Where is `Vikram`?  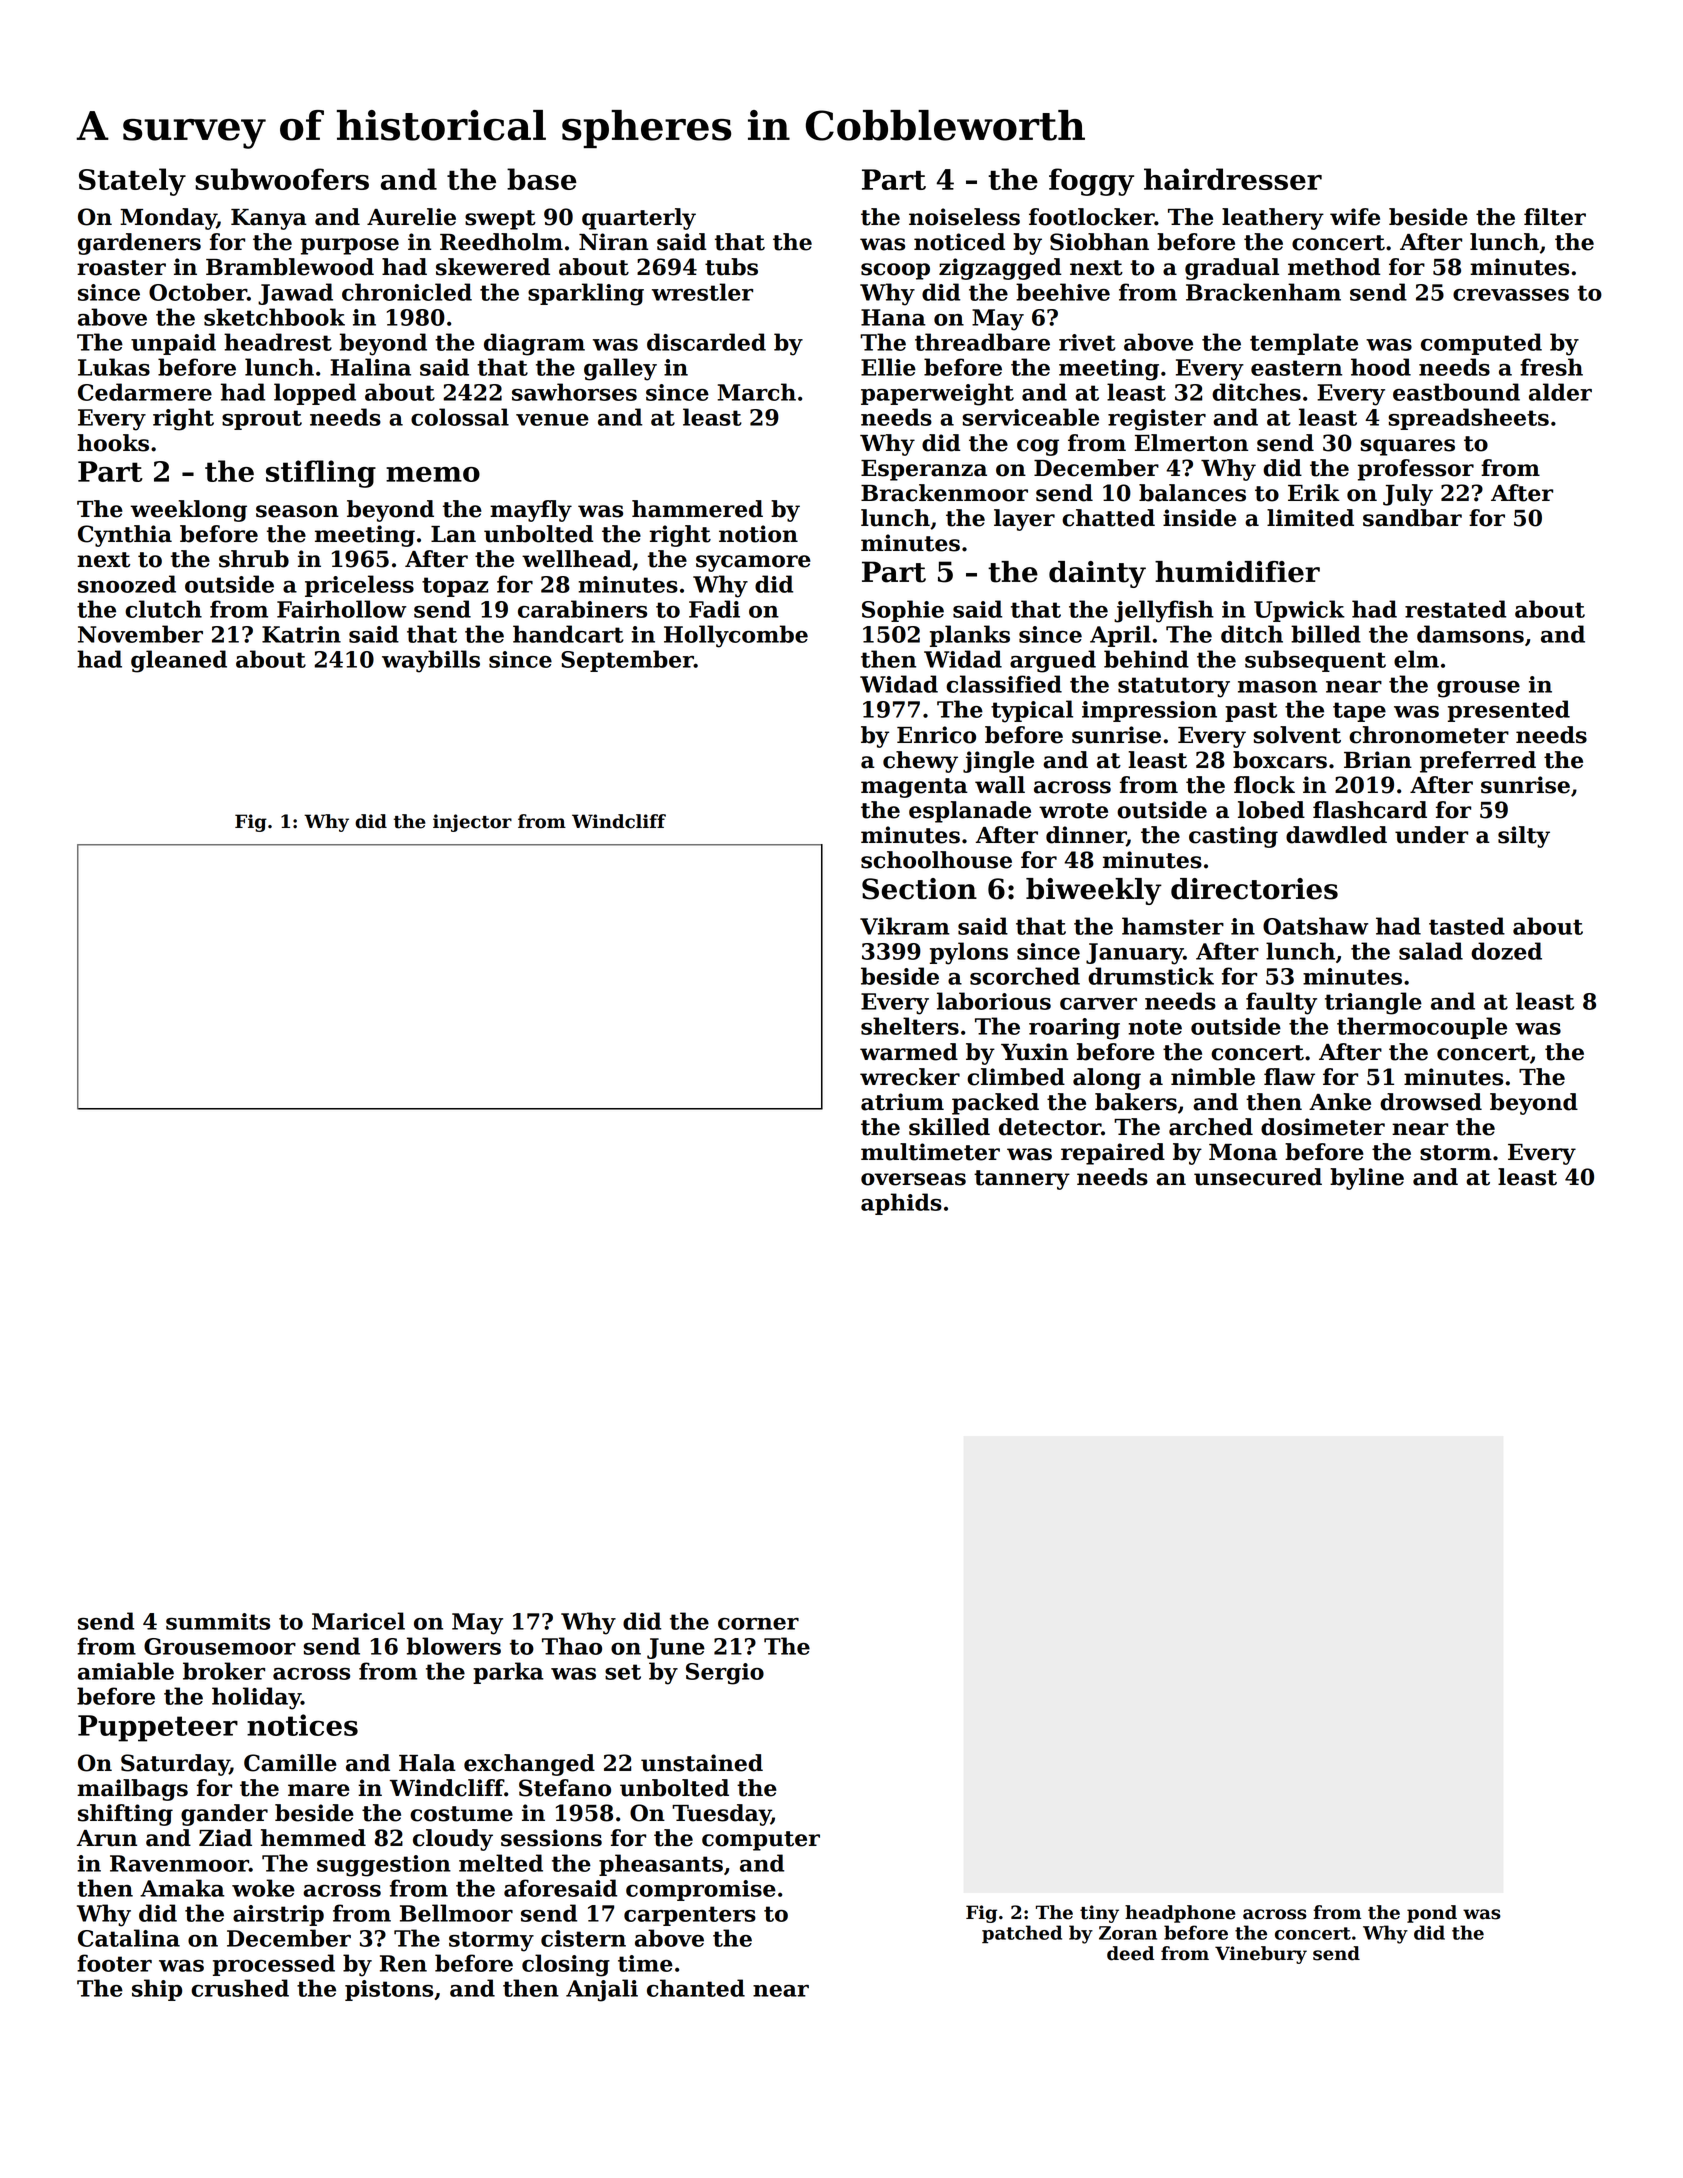
Vikram is located at coordinates (905, 926).
